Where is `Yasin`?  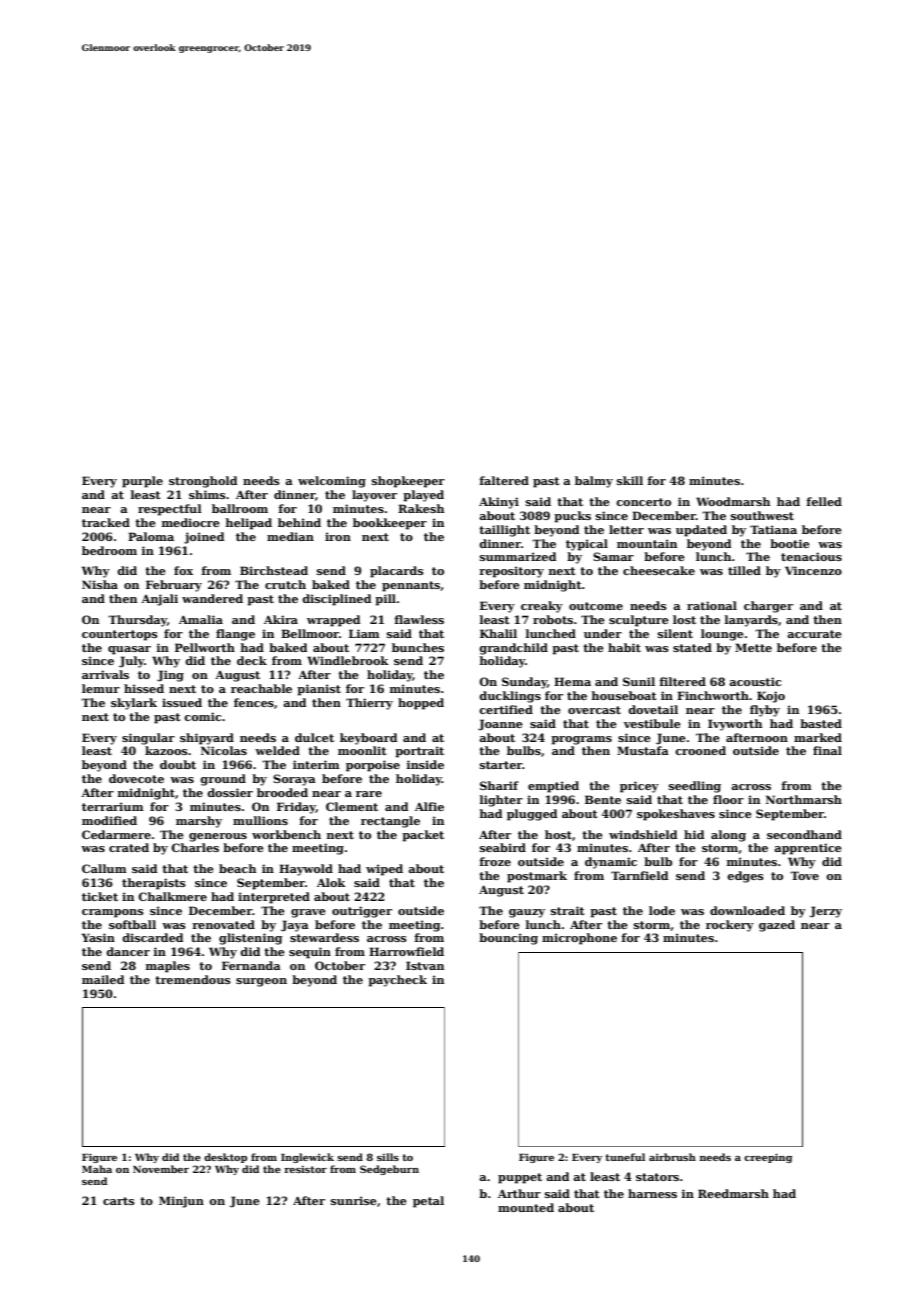
Yasin is located at coordinates (98, 937).
